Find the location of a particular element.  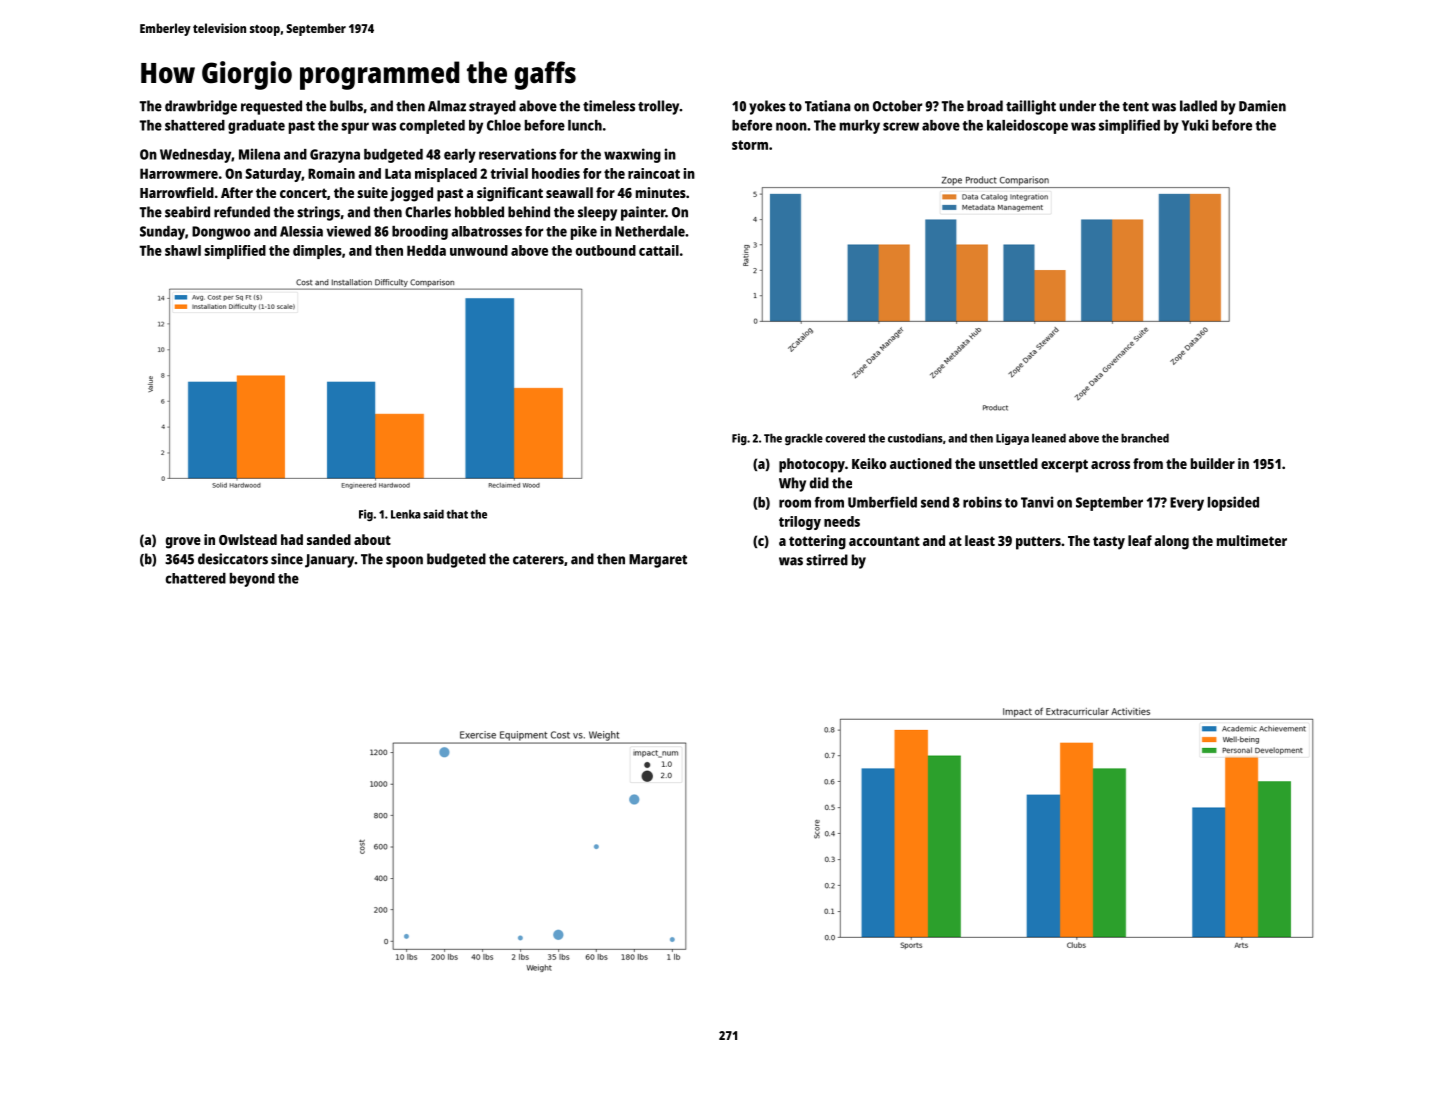

dimples is located at coordinates (317, 252).
